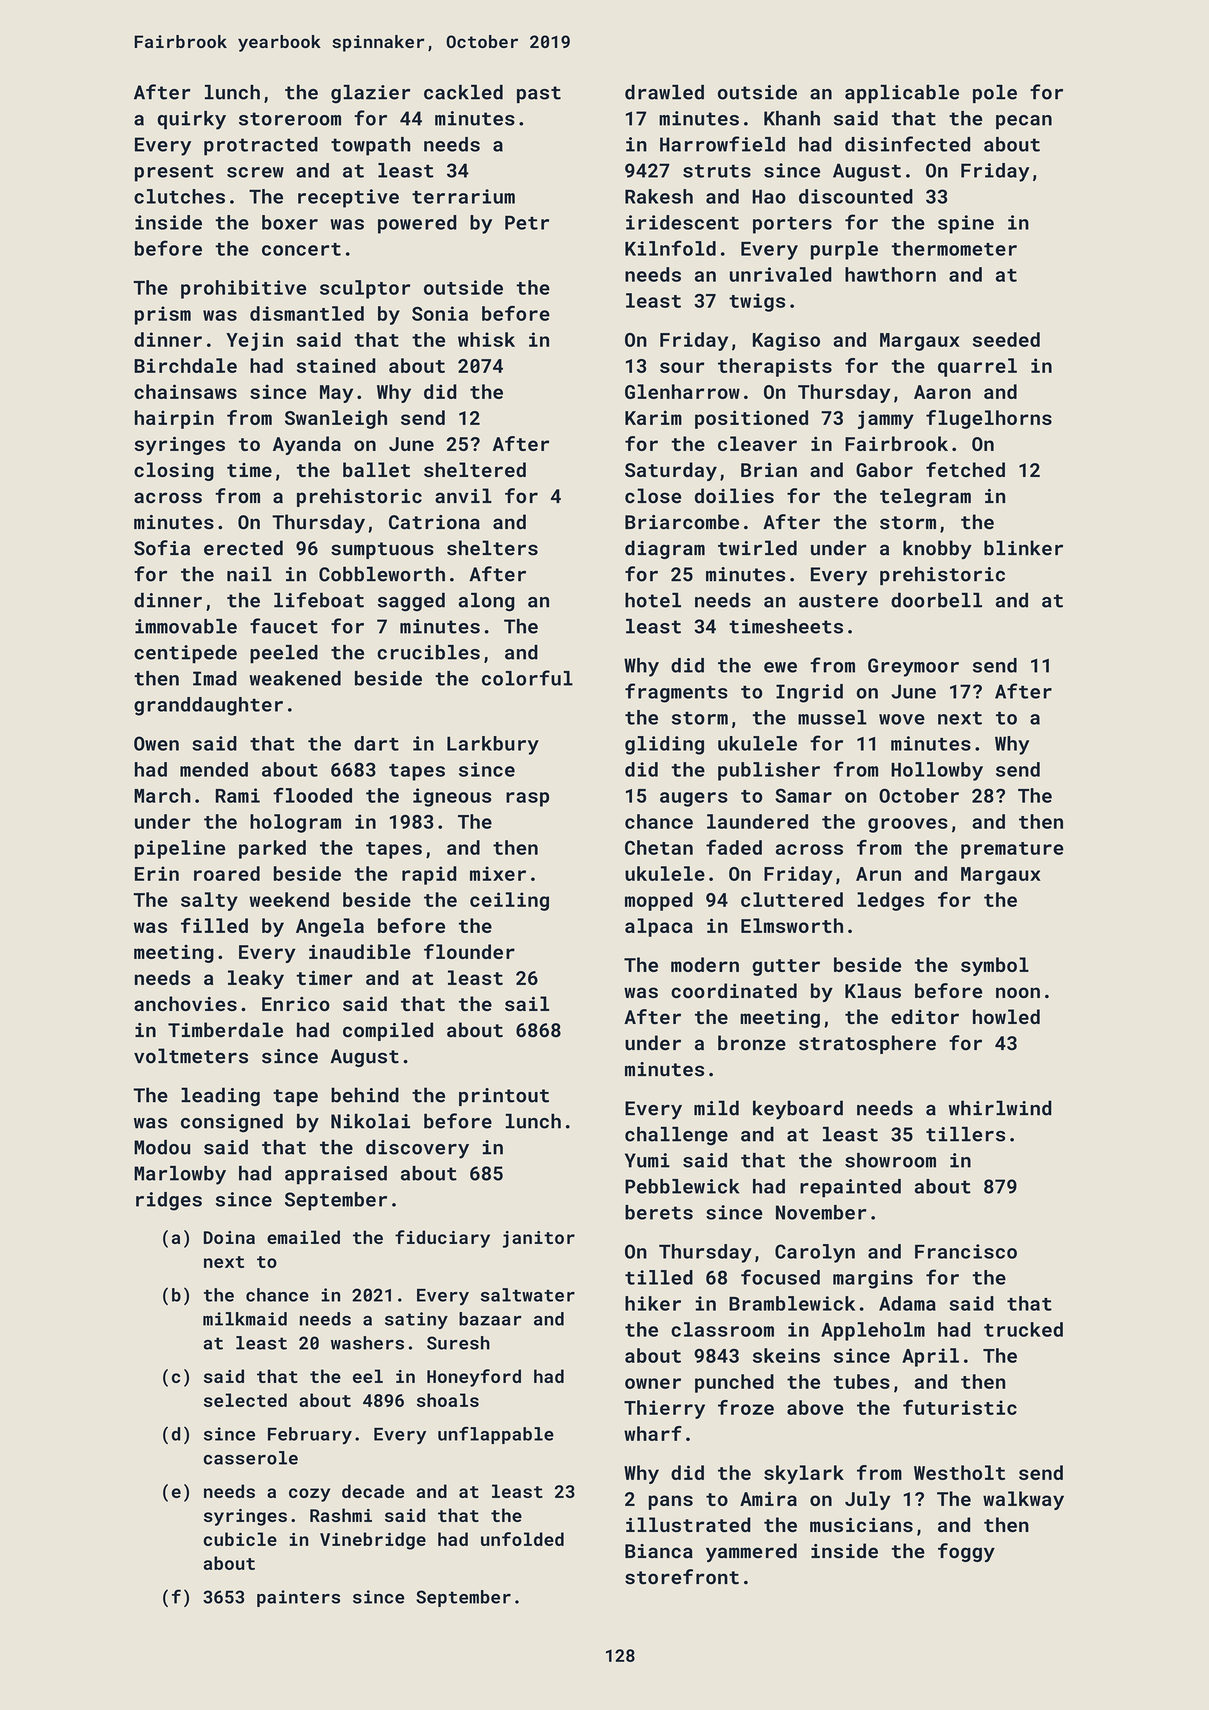 The width and height of the page is (1209, 1710). Describe the element at coordinates (539, 94) in the page. I see `past` at that location.
